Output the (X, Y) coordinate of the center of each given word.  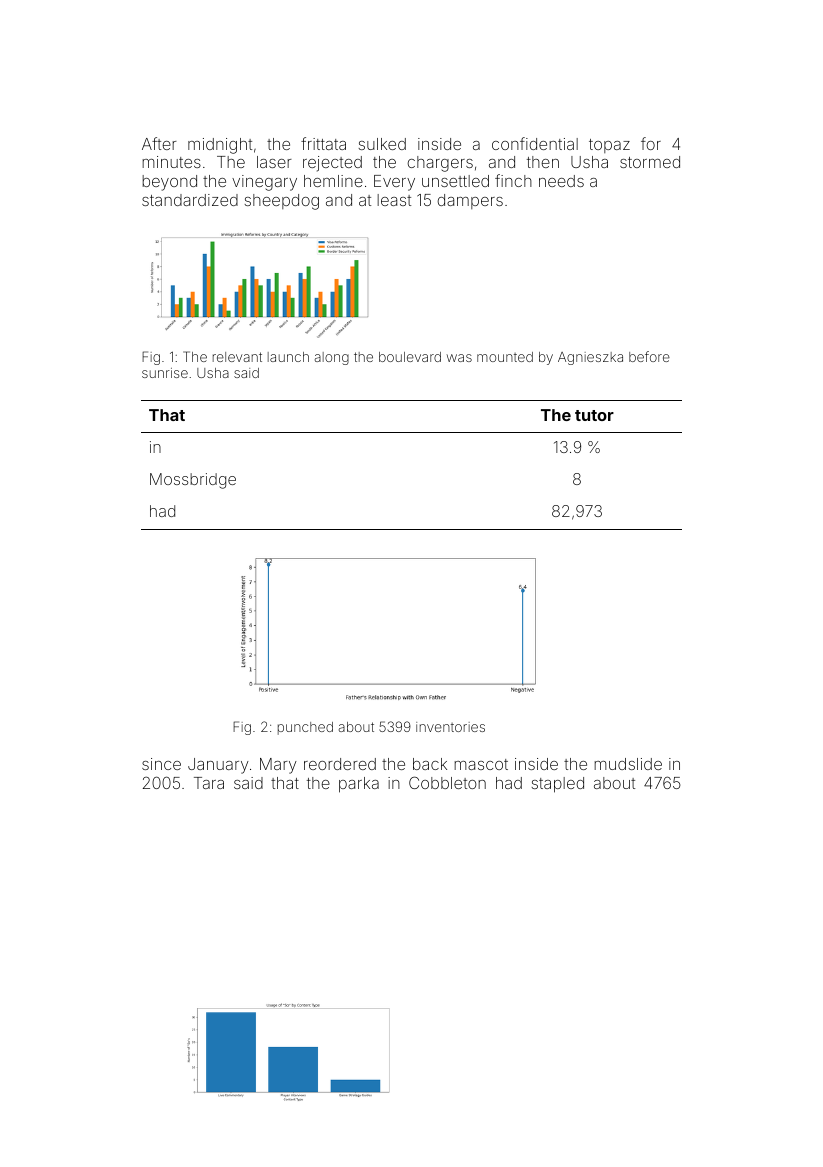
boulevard (410, 357)
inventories (450, 727)
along (332, 358)
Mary (278, 766)
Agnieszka (590, 358)
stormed (650, 162)
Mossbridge (193, 481)
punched (305, 728)
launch (288, 357)
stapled (558, 785)
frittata (323, 143)
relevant (237, 357)
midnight (220, 146)
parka (359, 785)
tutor (594, 415)
